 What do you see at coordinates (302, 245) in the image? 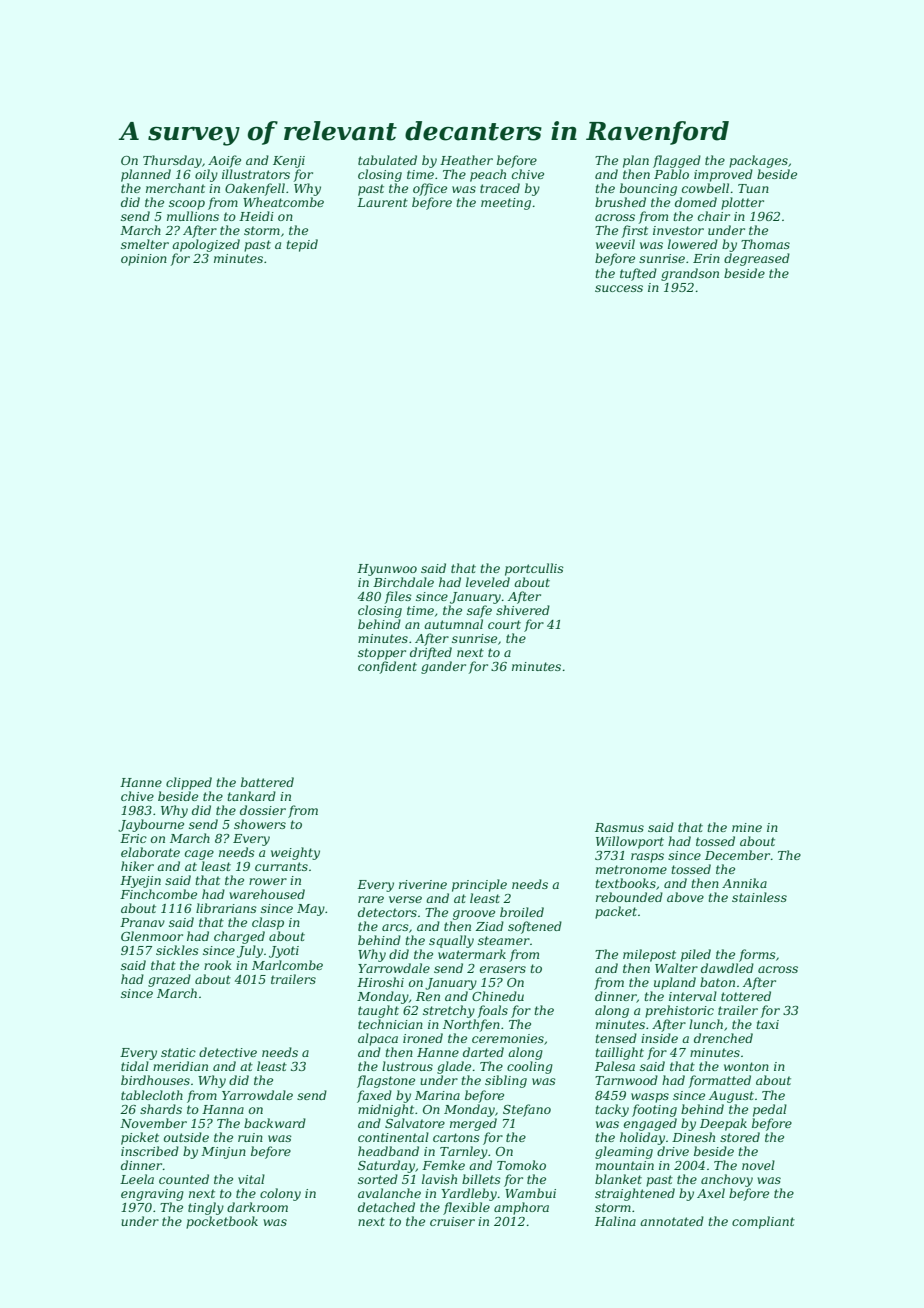
I see `tepid` at bounding box center [302, 245].
